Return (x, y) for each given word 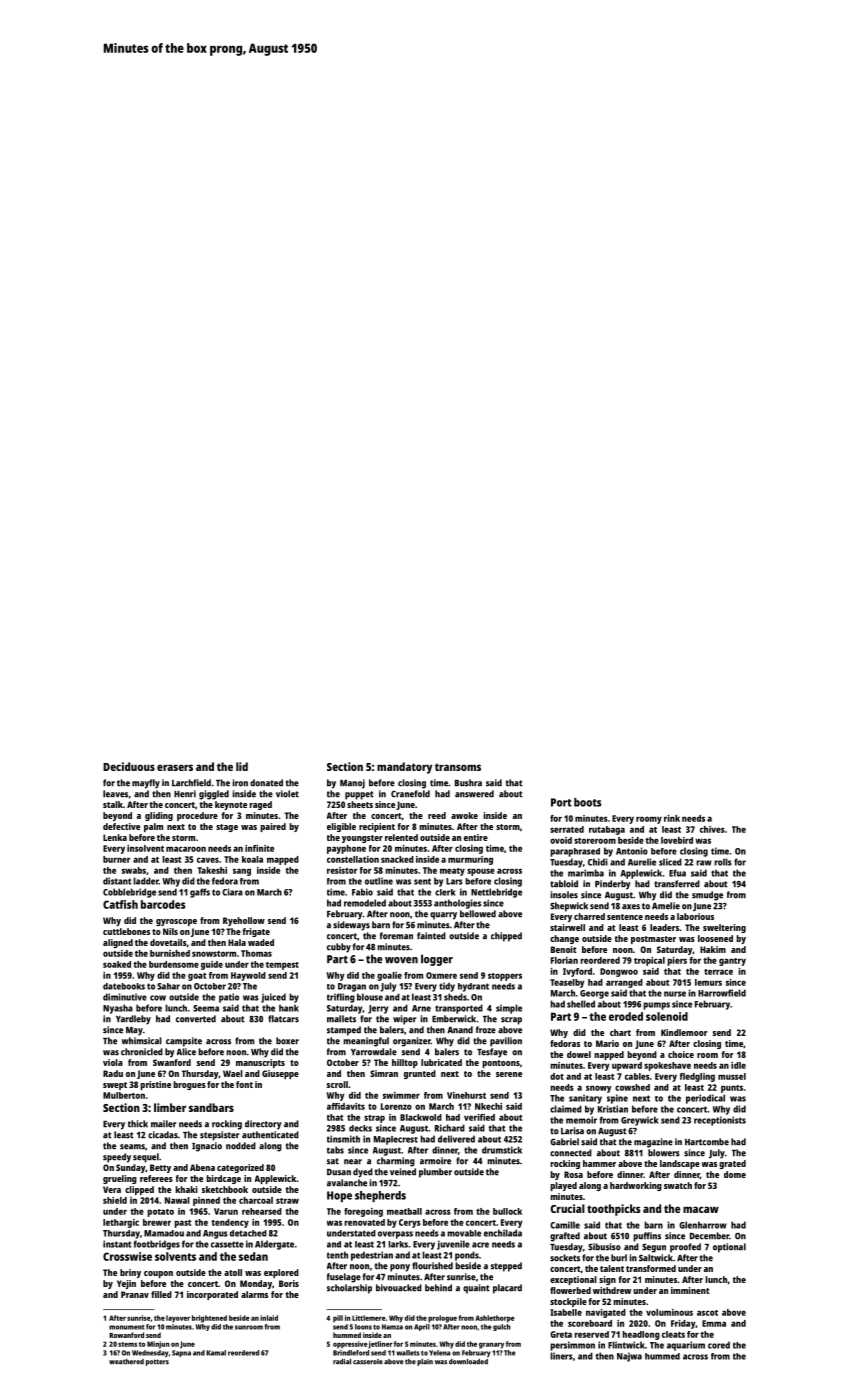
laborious (695, 916)
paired (273, 827)
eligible (341, 827)
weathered (126, 1362)
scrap (511, 1021)
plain (425, 1362)
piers (677, 961)
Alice (186, 1052)
